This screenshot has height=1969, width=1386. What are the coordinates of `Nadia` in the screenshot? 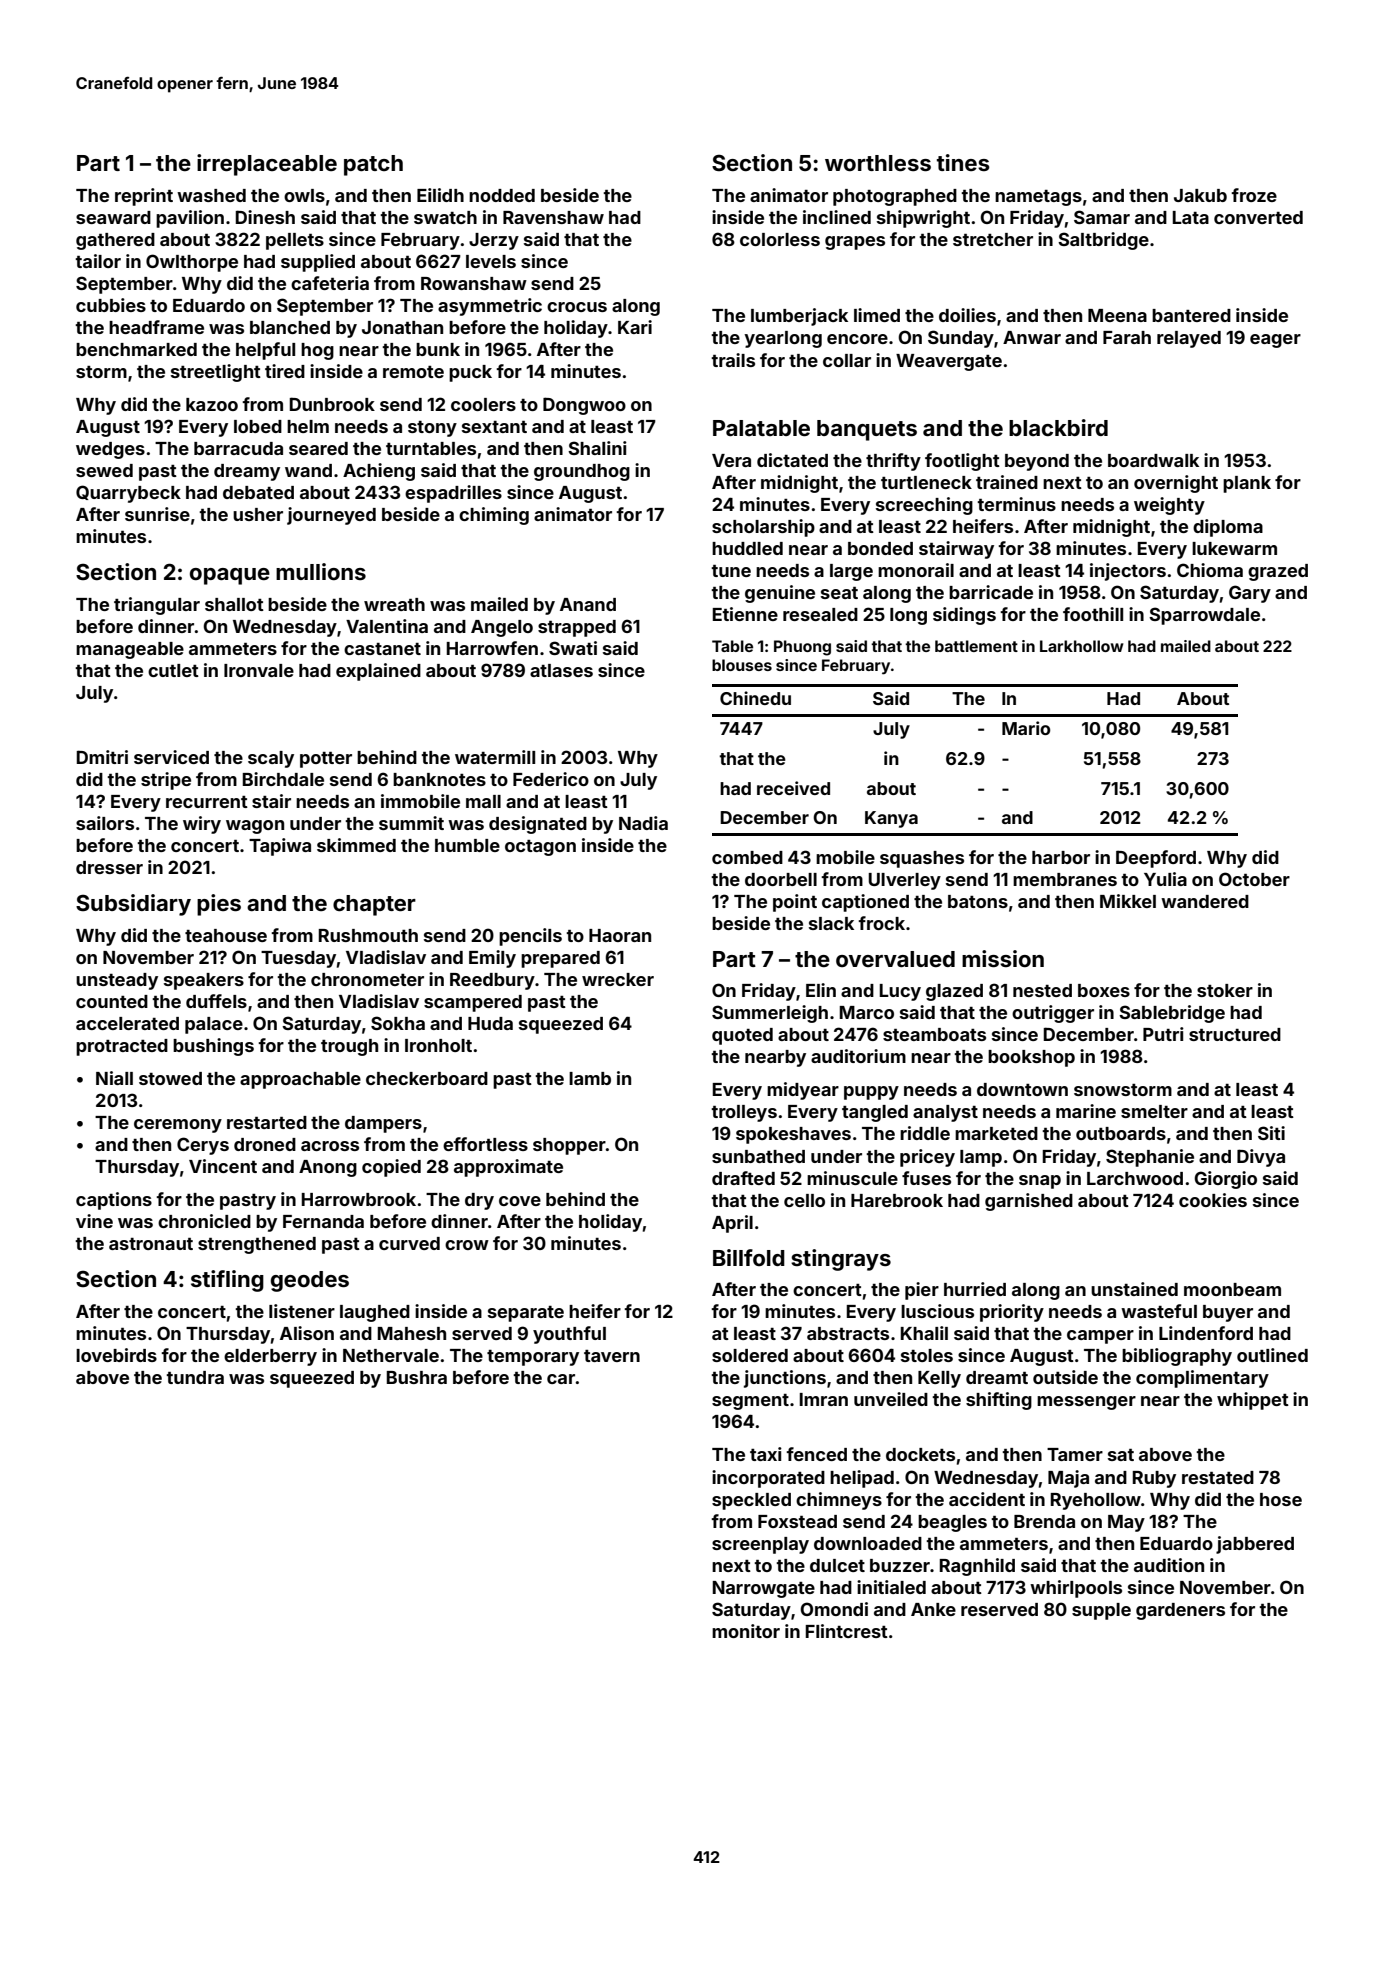 It's located at (643, 823).
